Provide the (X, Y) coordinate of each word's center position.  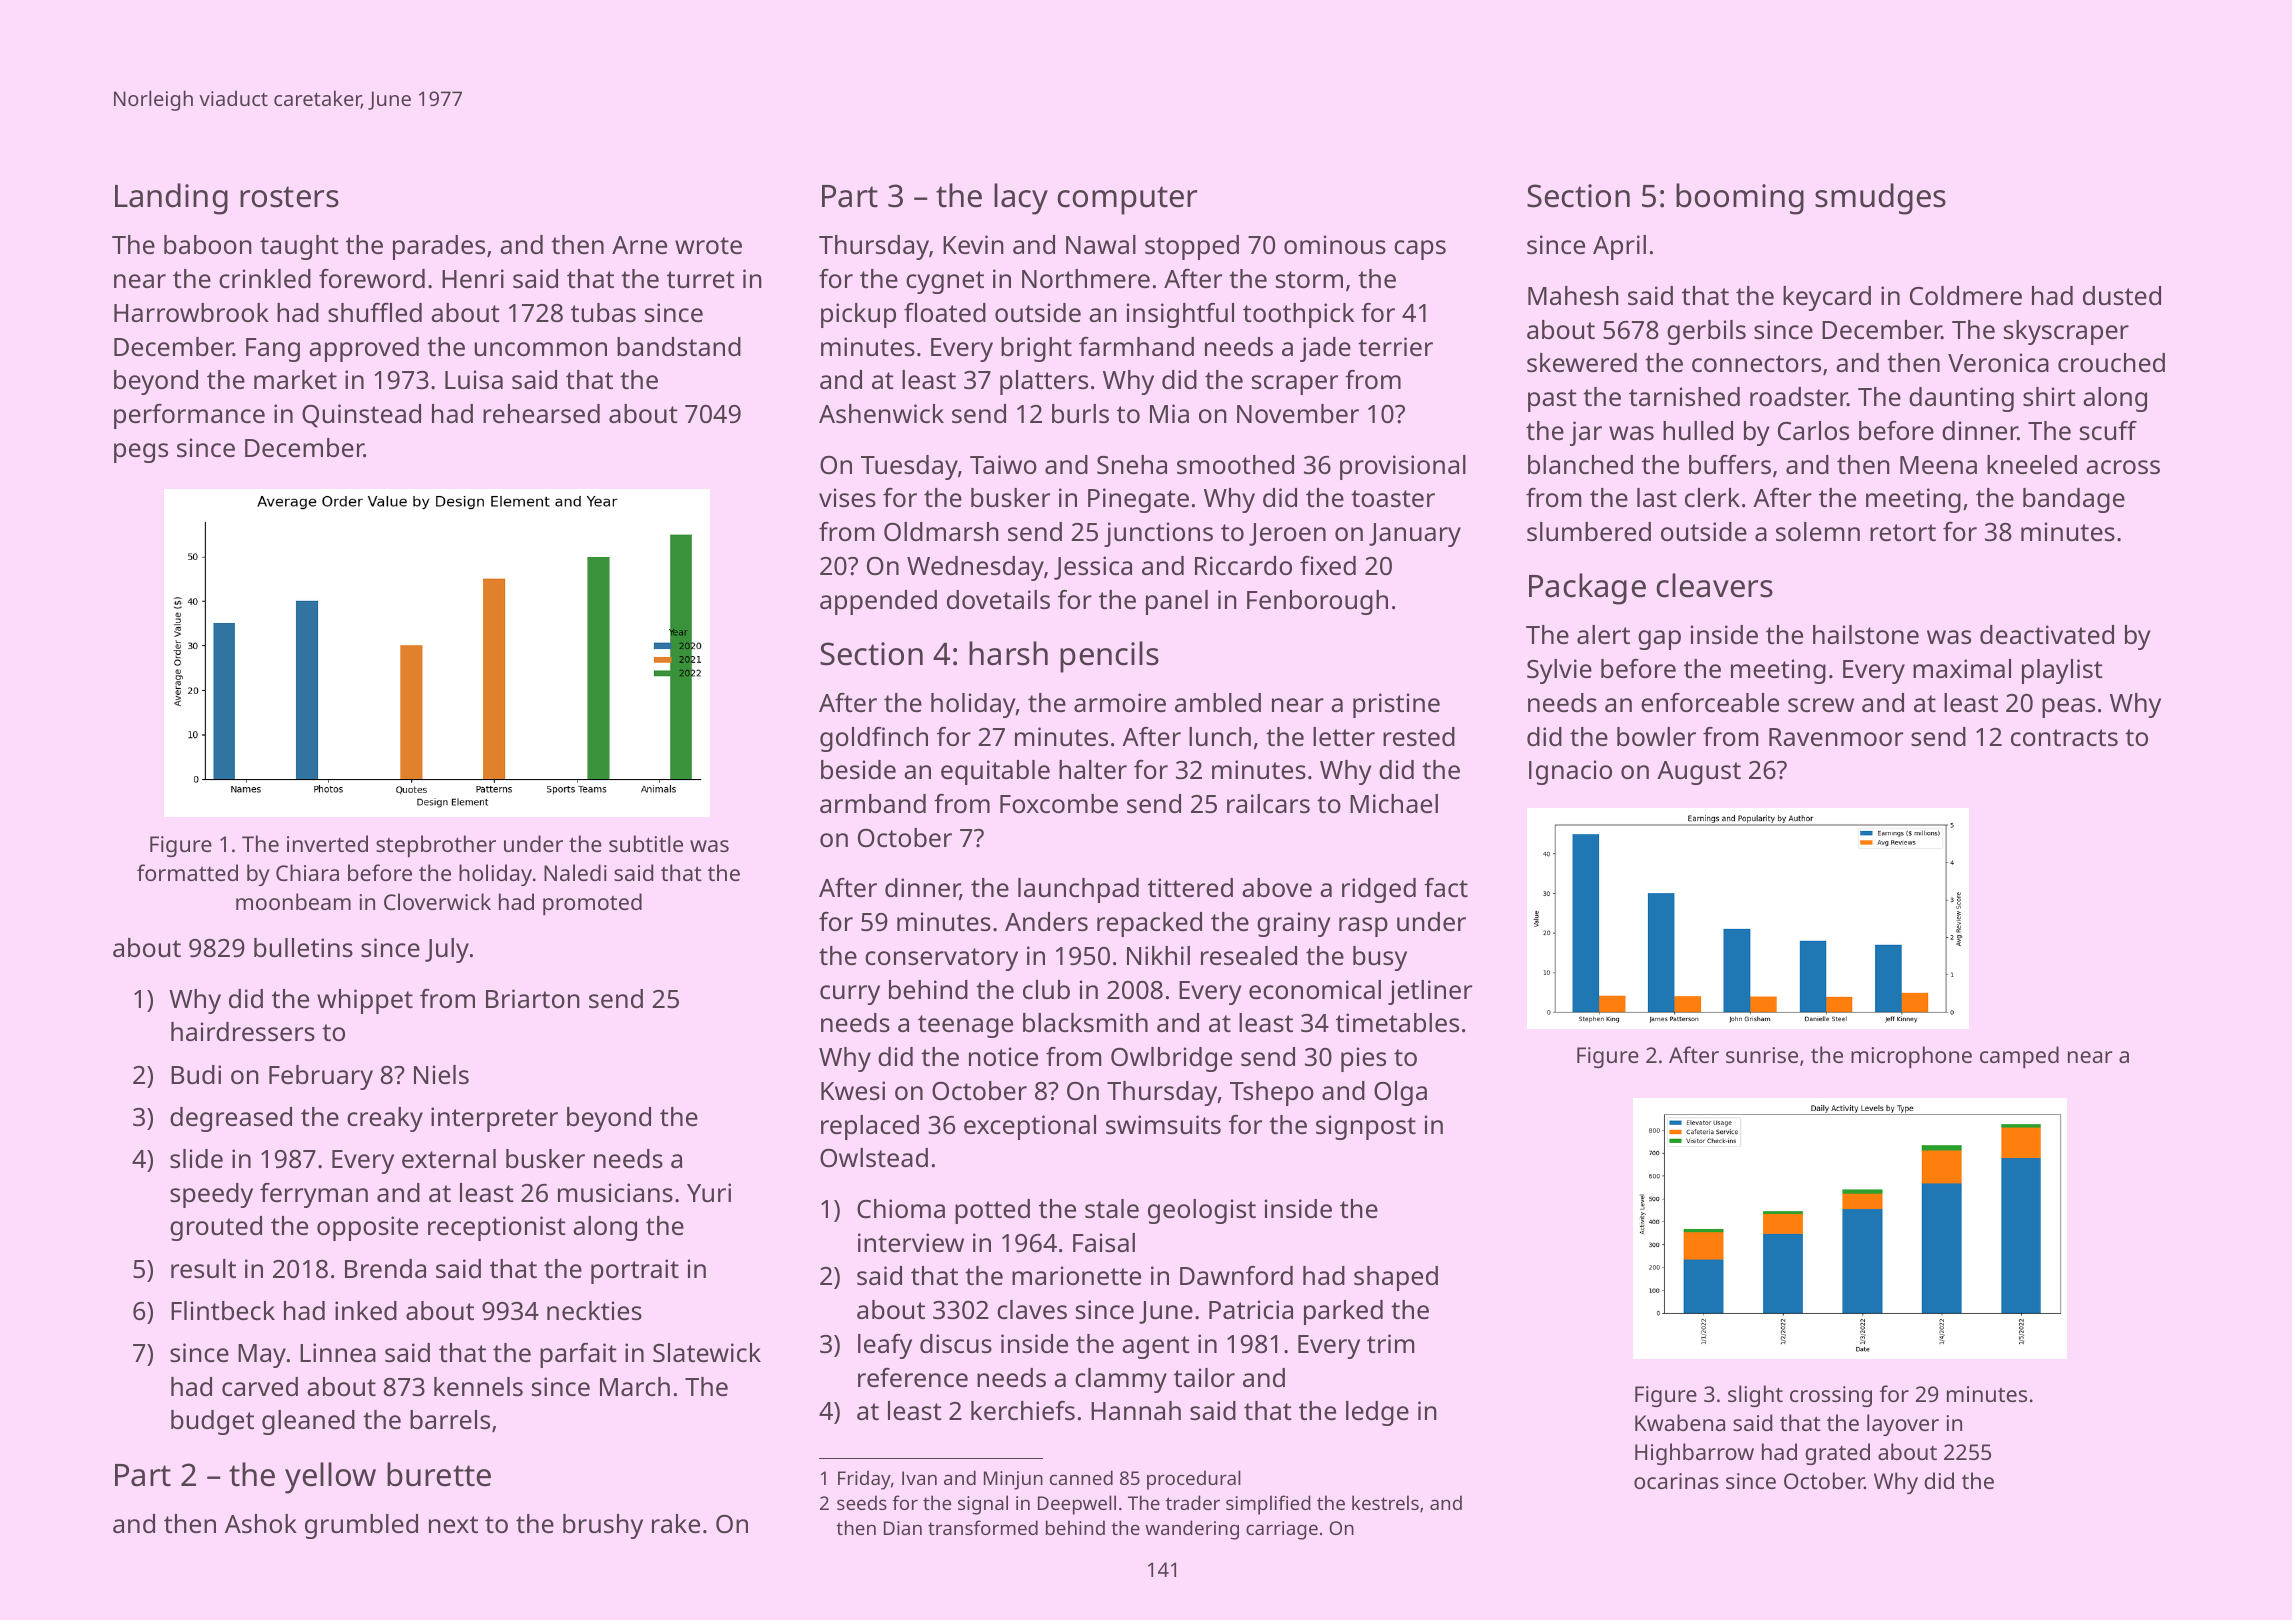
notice (1003, 1056)
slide (196, 1158)
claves (1032, 1309)
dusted (2122, 295)
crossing (1831, 1396)
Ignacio (1570, 772)
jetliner (1430, 992)
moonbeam (293, 901)
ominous (1335, 244)
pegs (141, 453)
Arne (639, 245)
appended (878, 602)
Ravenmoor (1836, 737)
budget (212, 1422)
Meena (1938, 465)
